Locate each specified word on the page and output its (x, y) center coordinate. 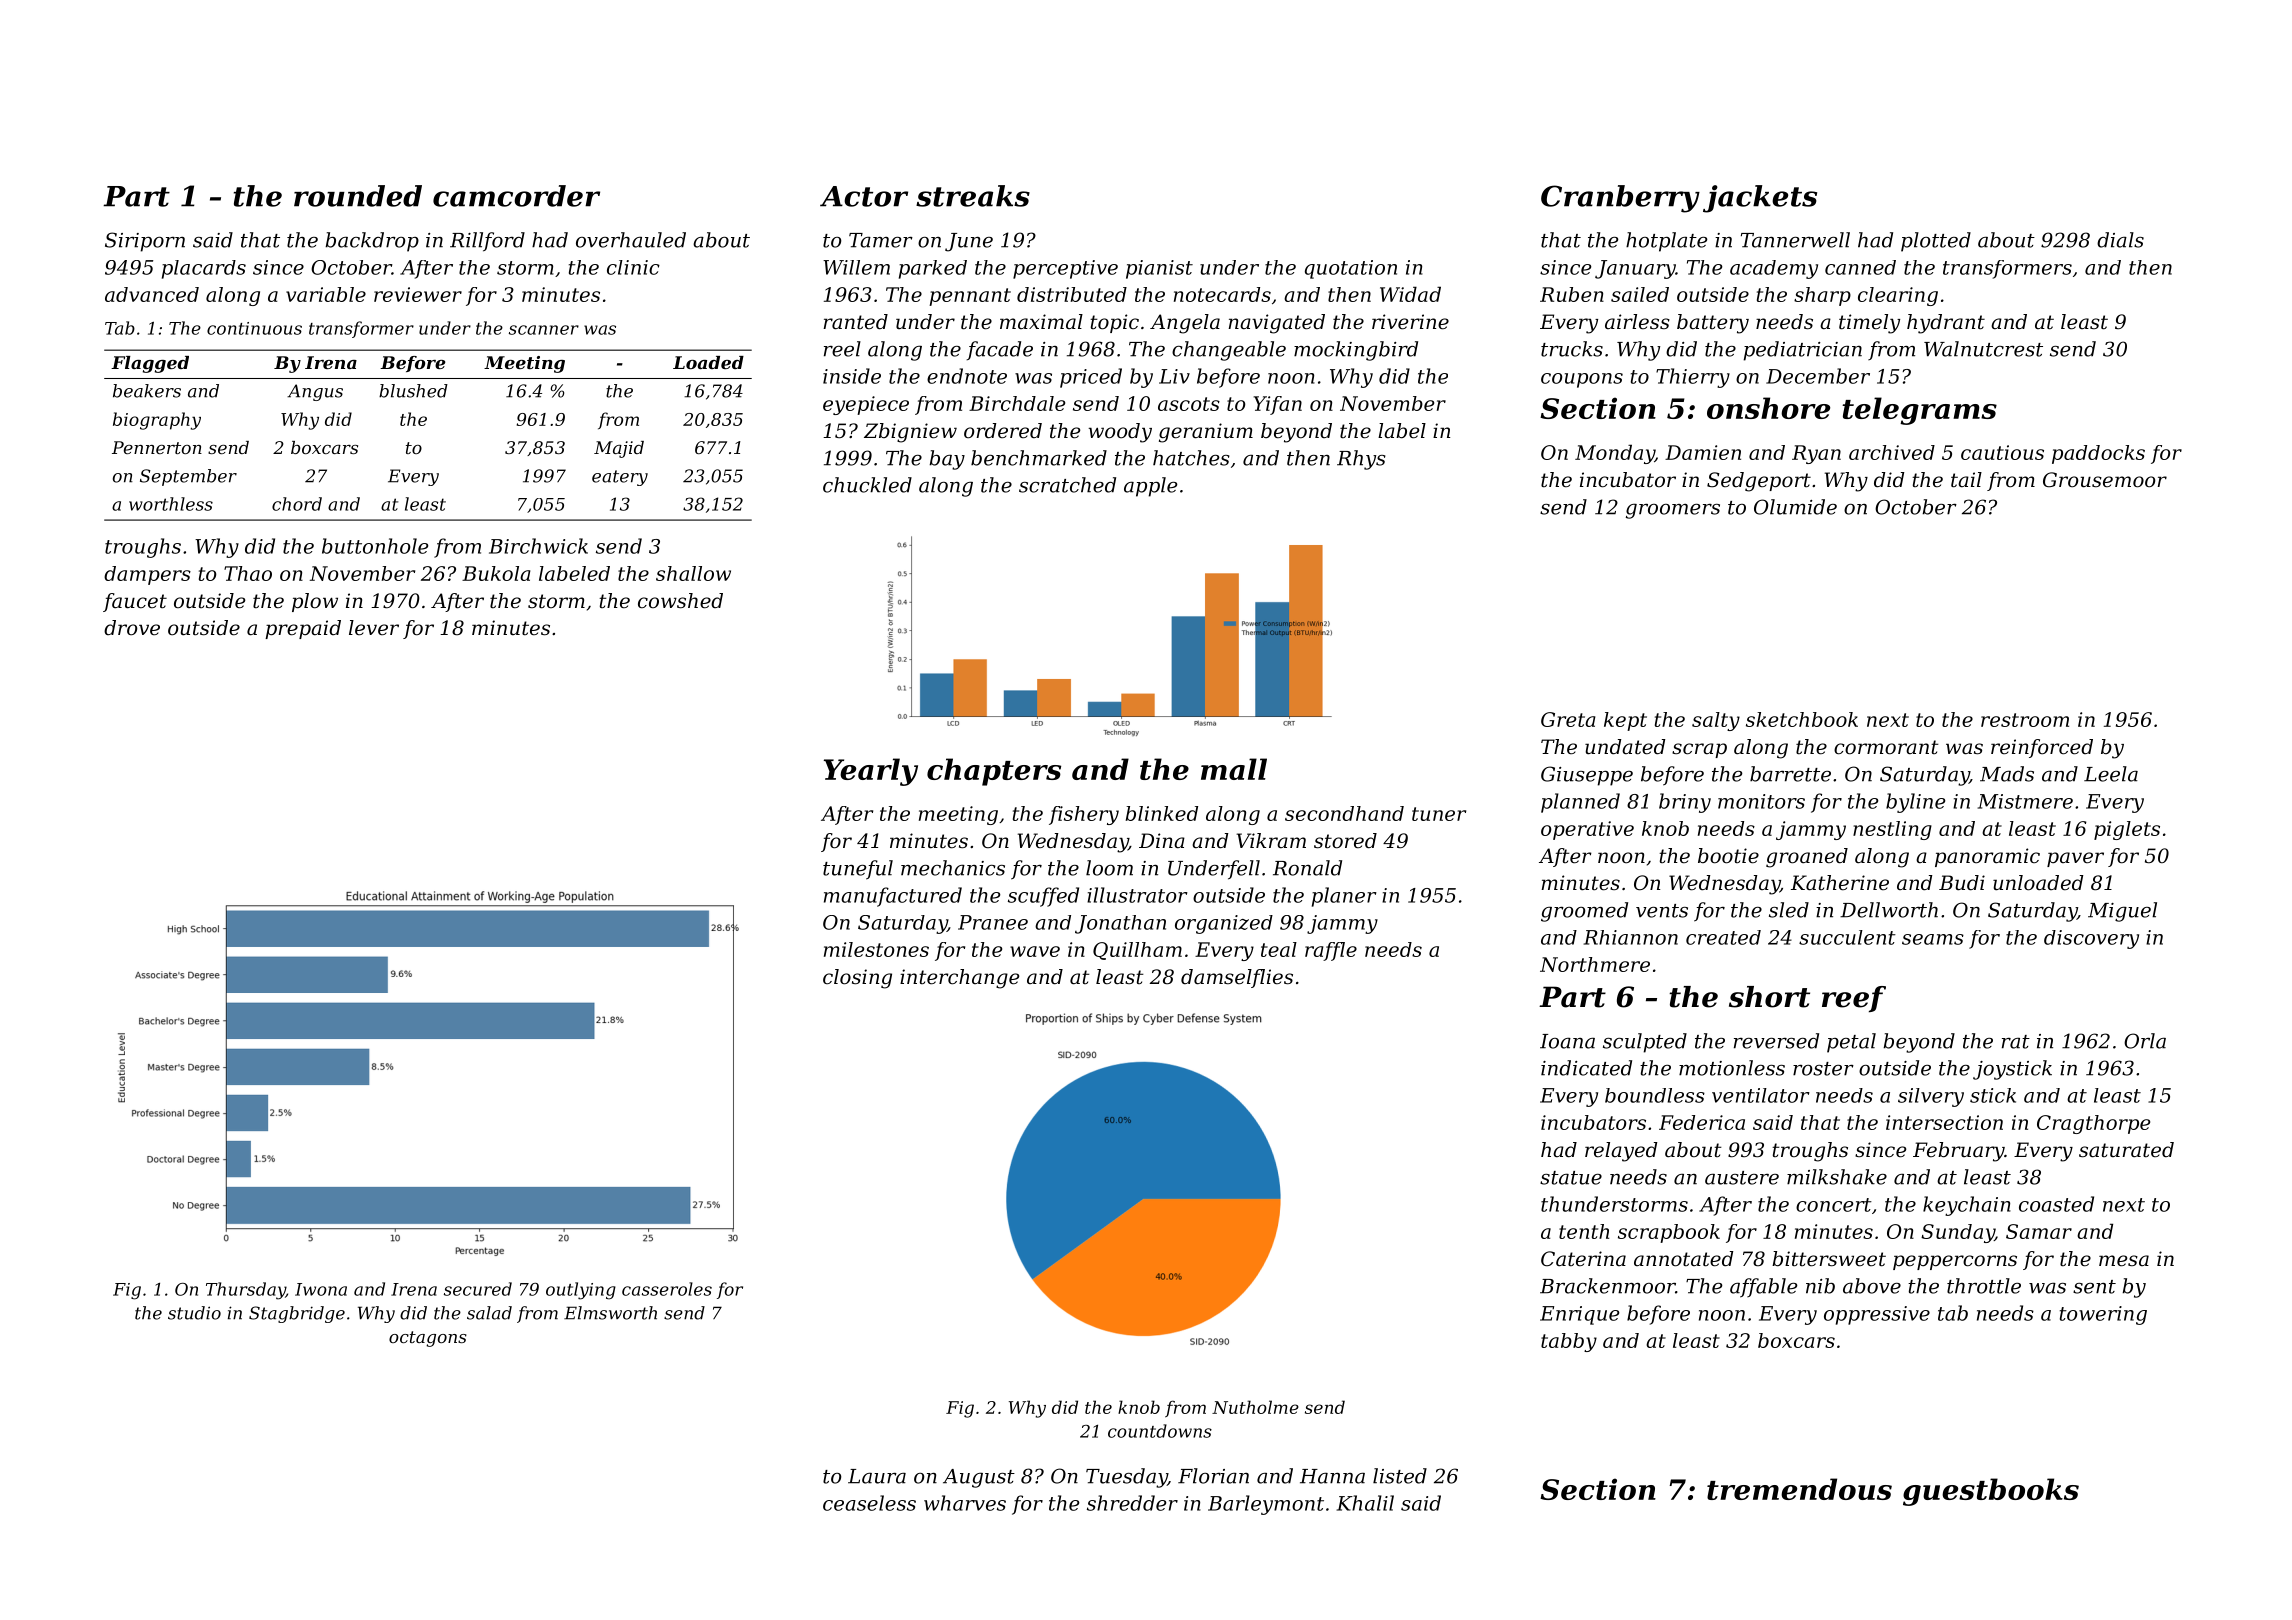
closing (857, 979)
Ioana (1567, 1041)
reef (1854, 999)
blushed (413, 391)
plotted (1936, 242)
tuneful (858, 870)
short (1769, 997)
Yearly (871, 772)
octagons (428, 1339)
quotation (1351, 269)
